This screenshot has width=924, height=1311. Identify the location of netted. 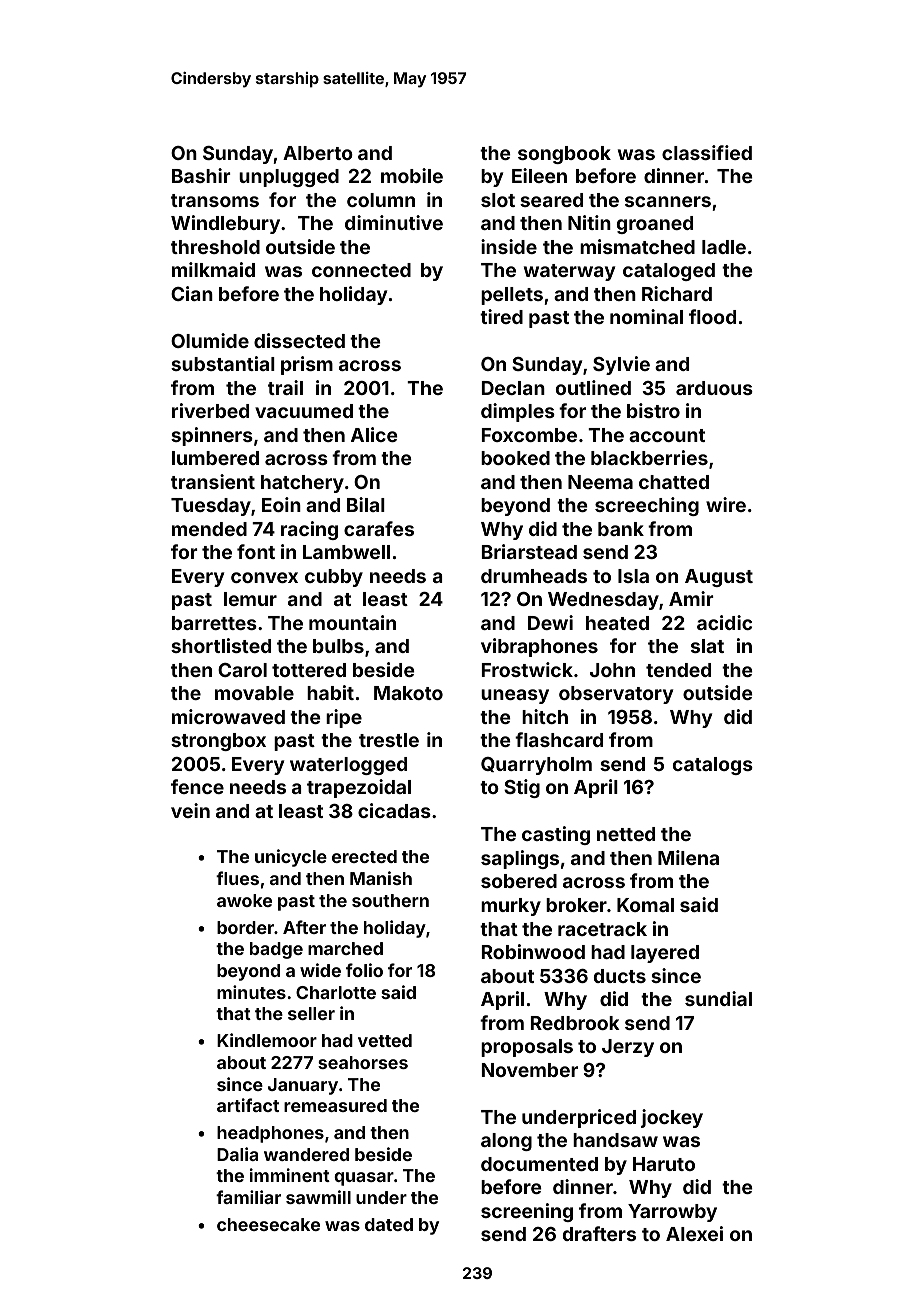
(626, 834).
